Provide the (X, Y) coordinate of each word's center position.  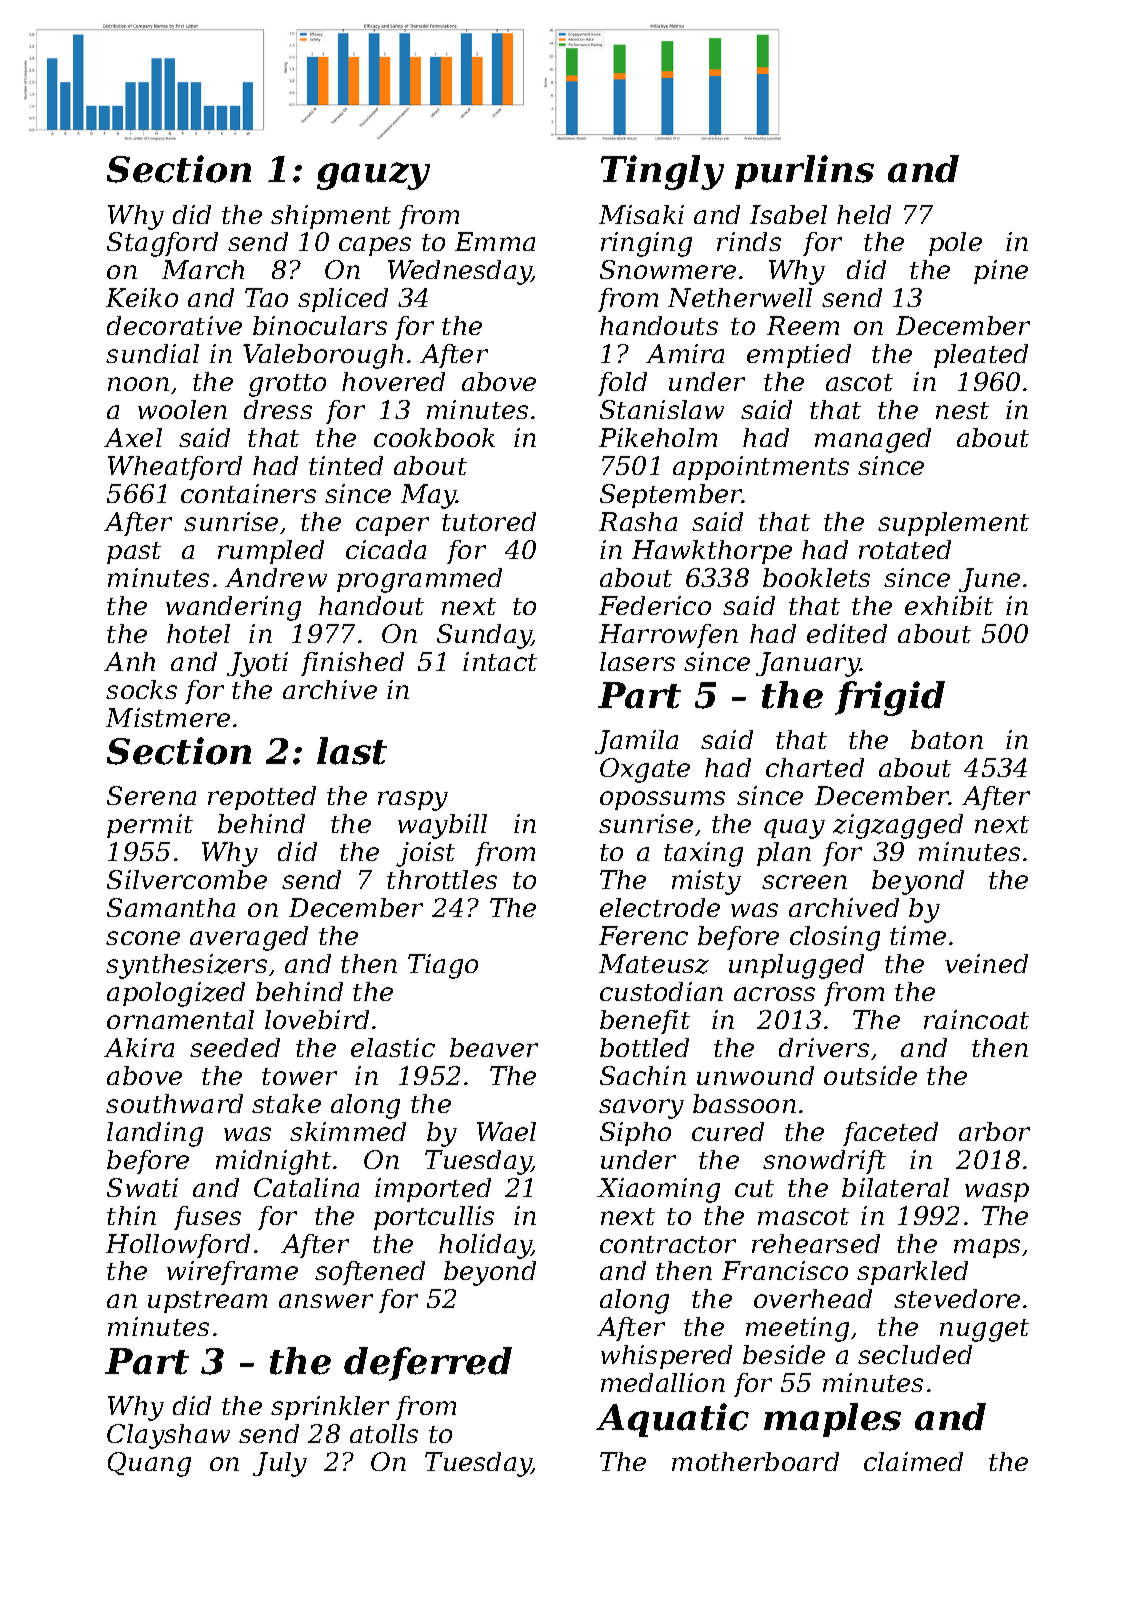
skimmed (348, 1131)
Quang (149, 1464)
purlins (804, 172)
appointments (761, 468)
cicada (386, 549)
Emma (495, 241)
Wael (506, 1131)
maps (987, 1248)
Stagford (162, 244)
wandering (233, 608)
